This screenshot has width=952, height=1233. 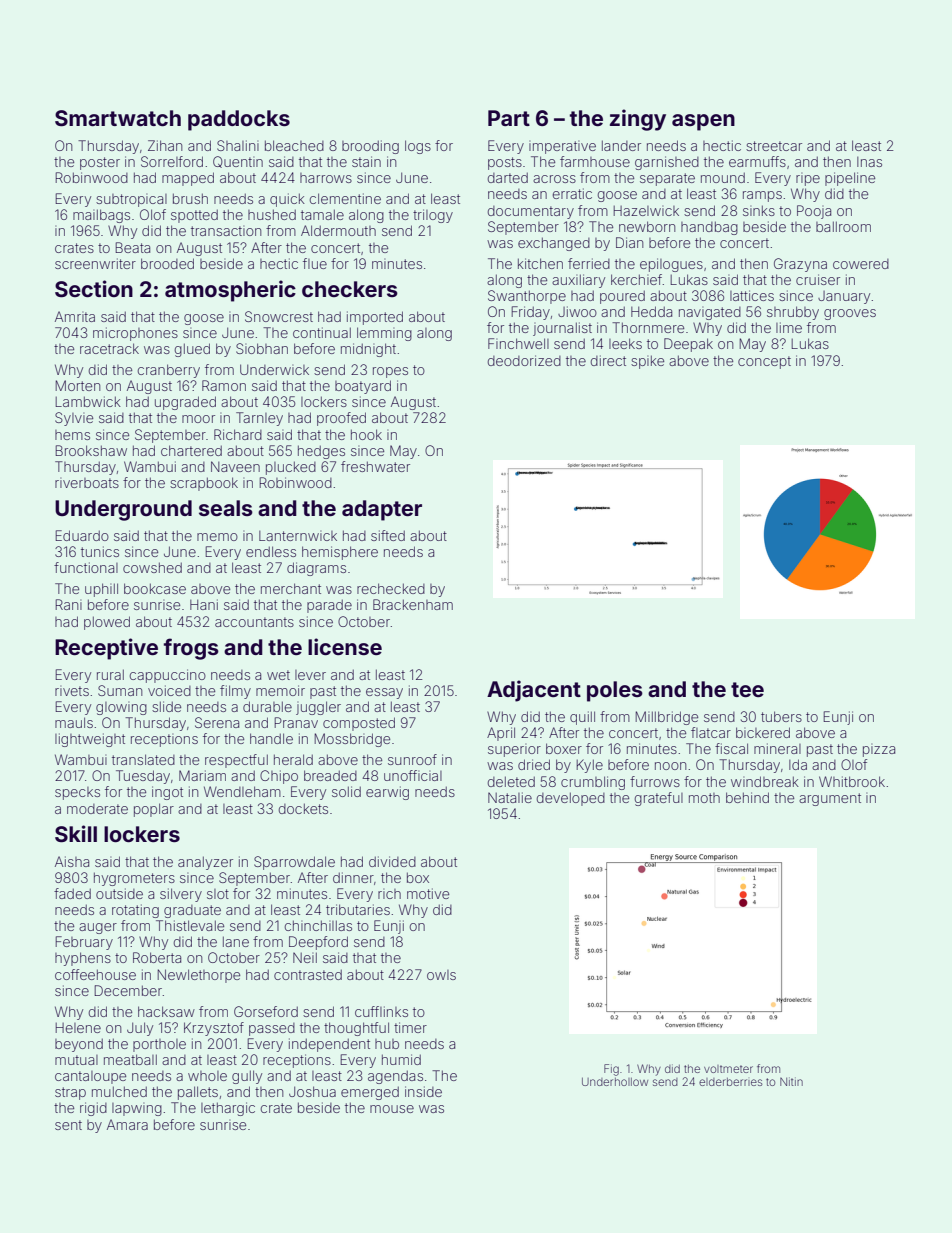 I want to click on Amara, so click(x=127, y=1124).
